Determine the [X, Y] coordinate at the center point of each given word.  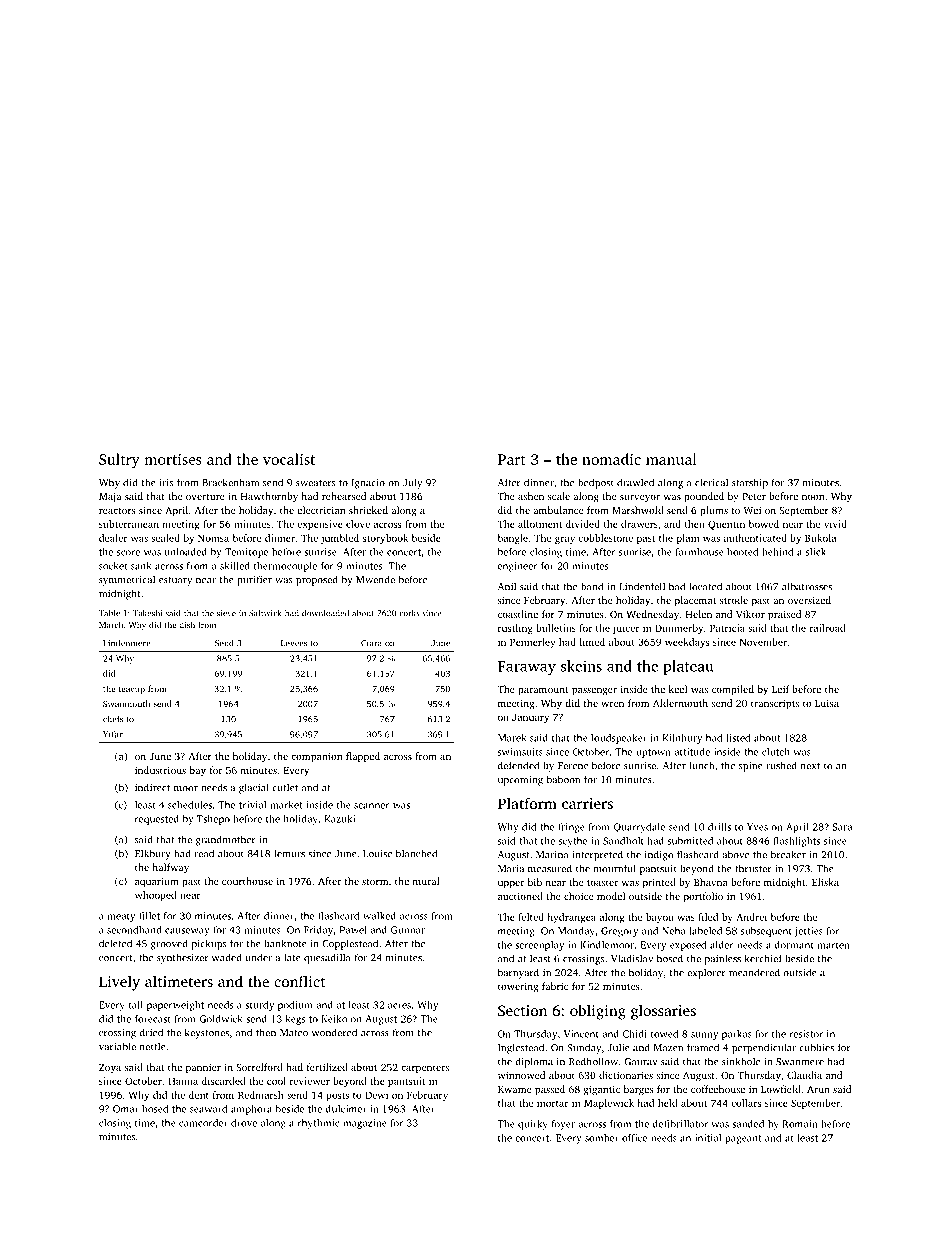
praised [784, 615]
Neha [674, 931]
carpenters [425, 1069]
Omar [126, 1109]
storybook [385, 539]
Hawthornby [269, 497]
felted [531, 917]
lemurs [289, 853]
